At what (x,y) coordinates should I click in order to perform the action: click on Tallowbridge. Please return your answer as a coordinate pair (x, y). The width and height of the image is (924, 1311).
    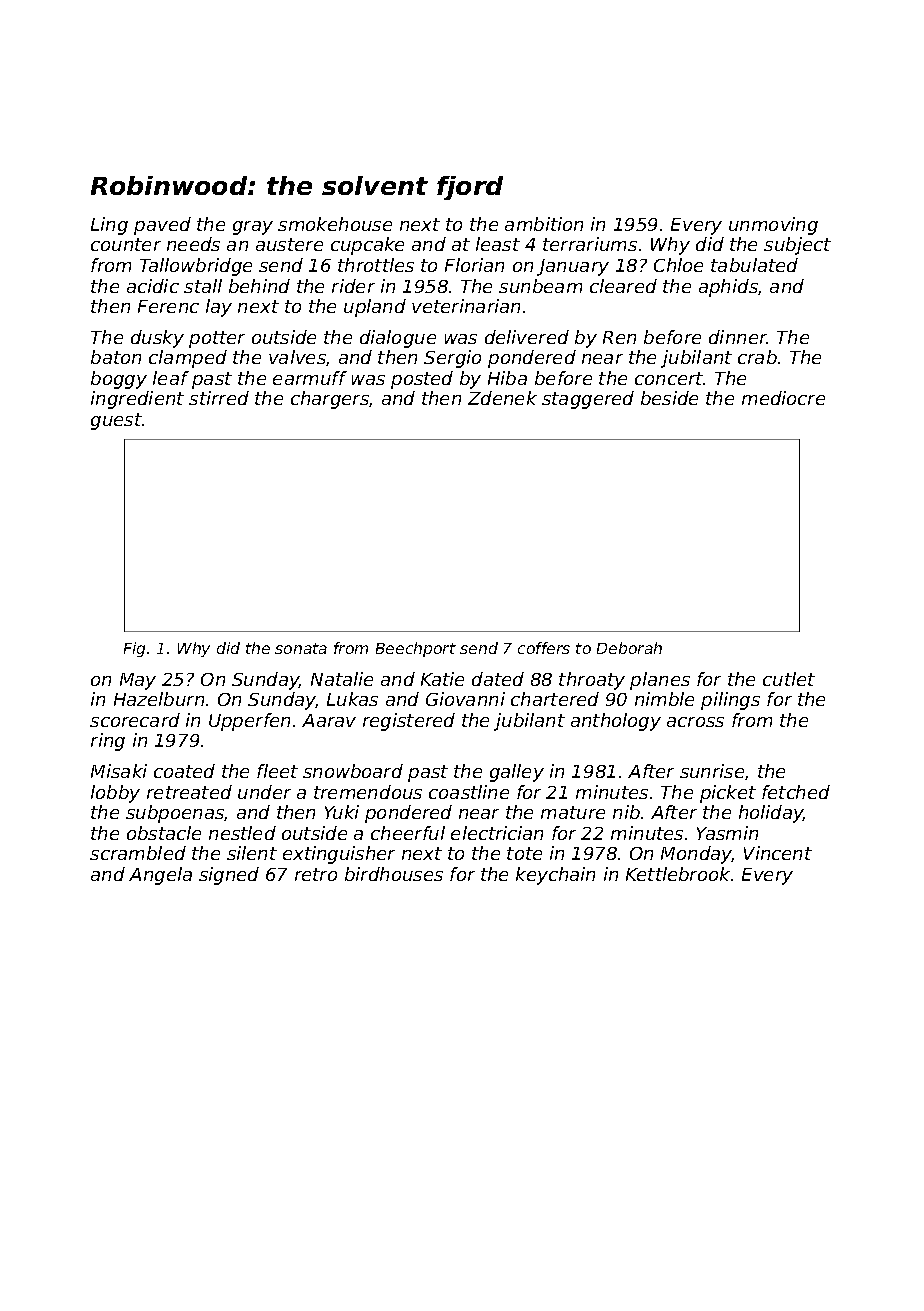
    Looking at the image, I should click on (196, 267).
